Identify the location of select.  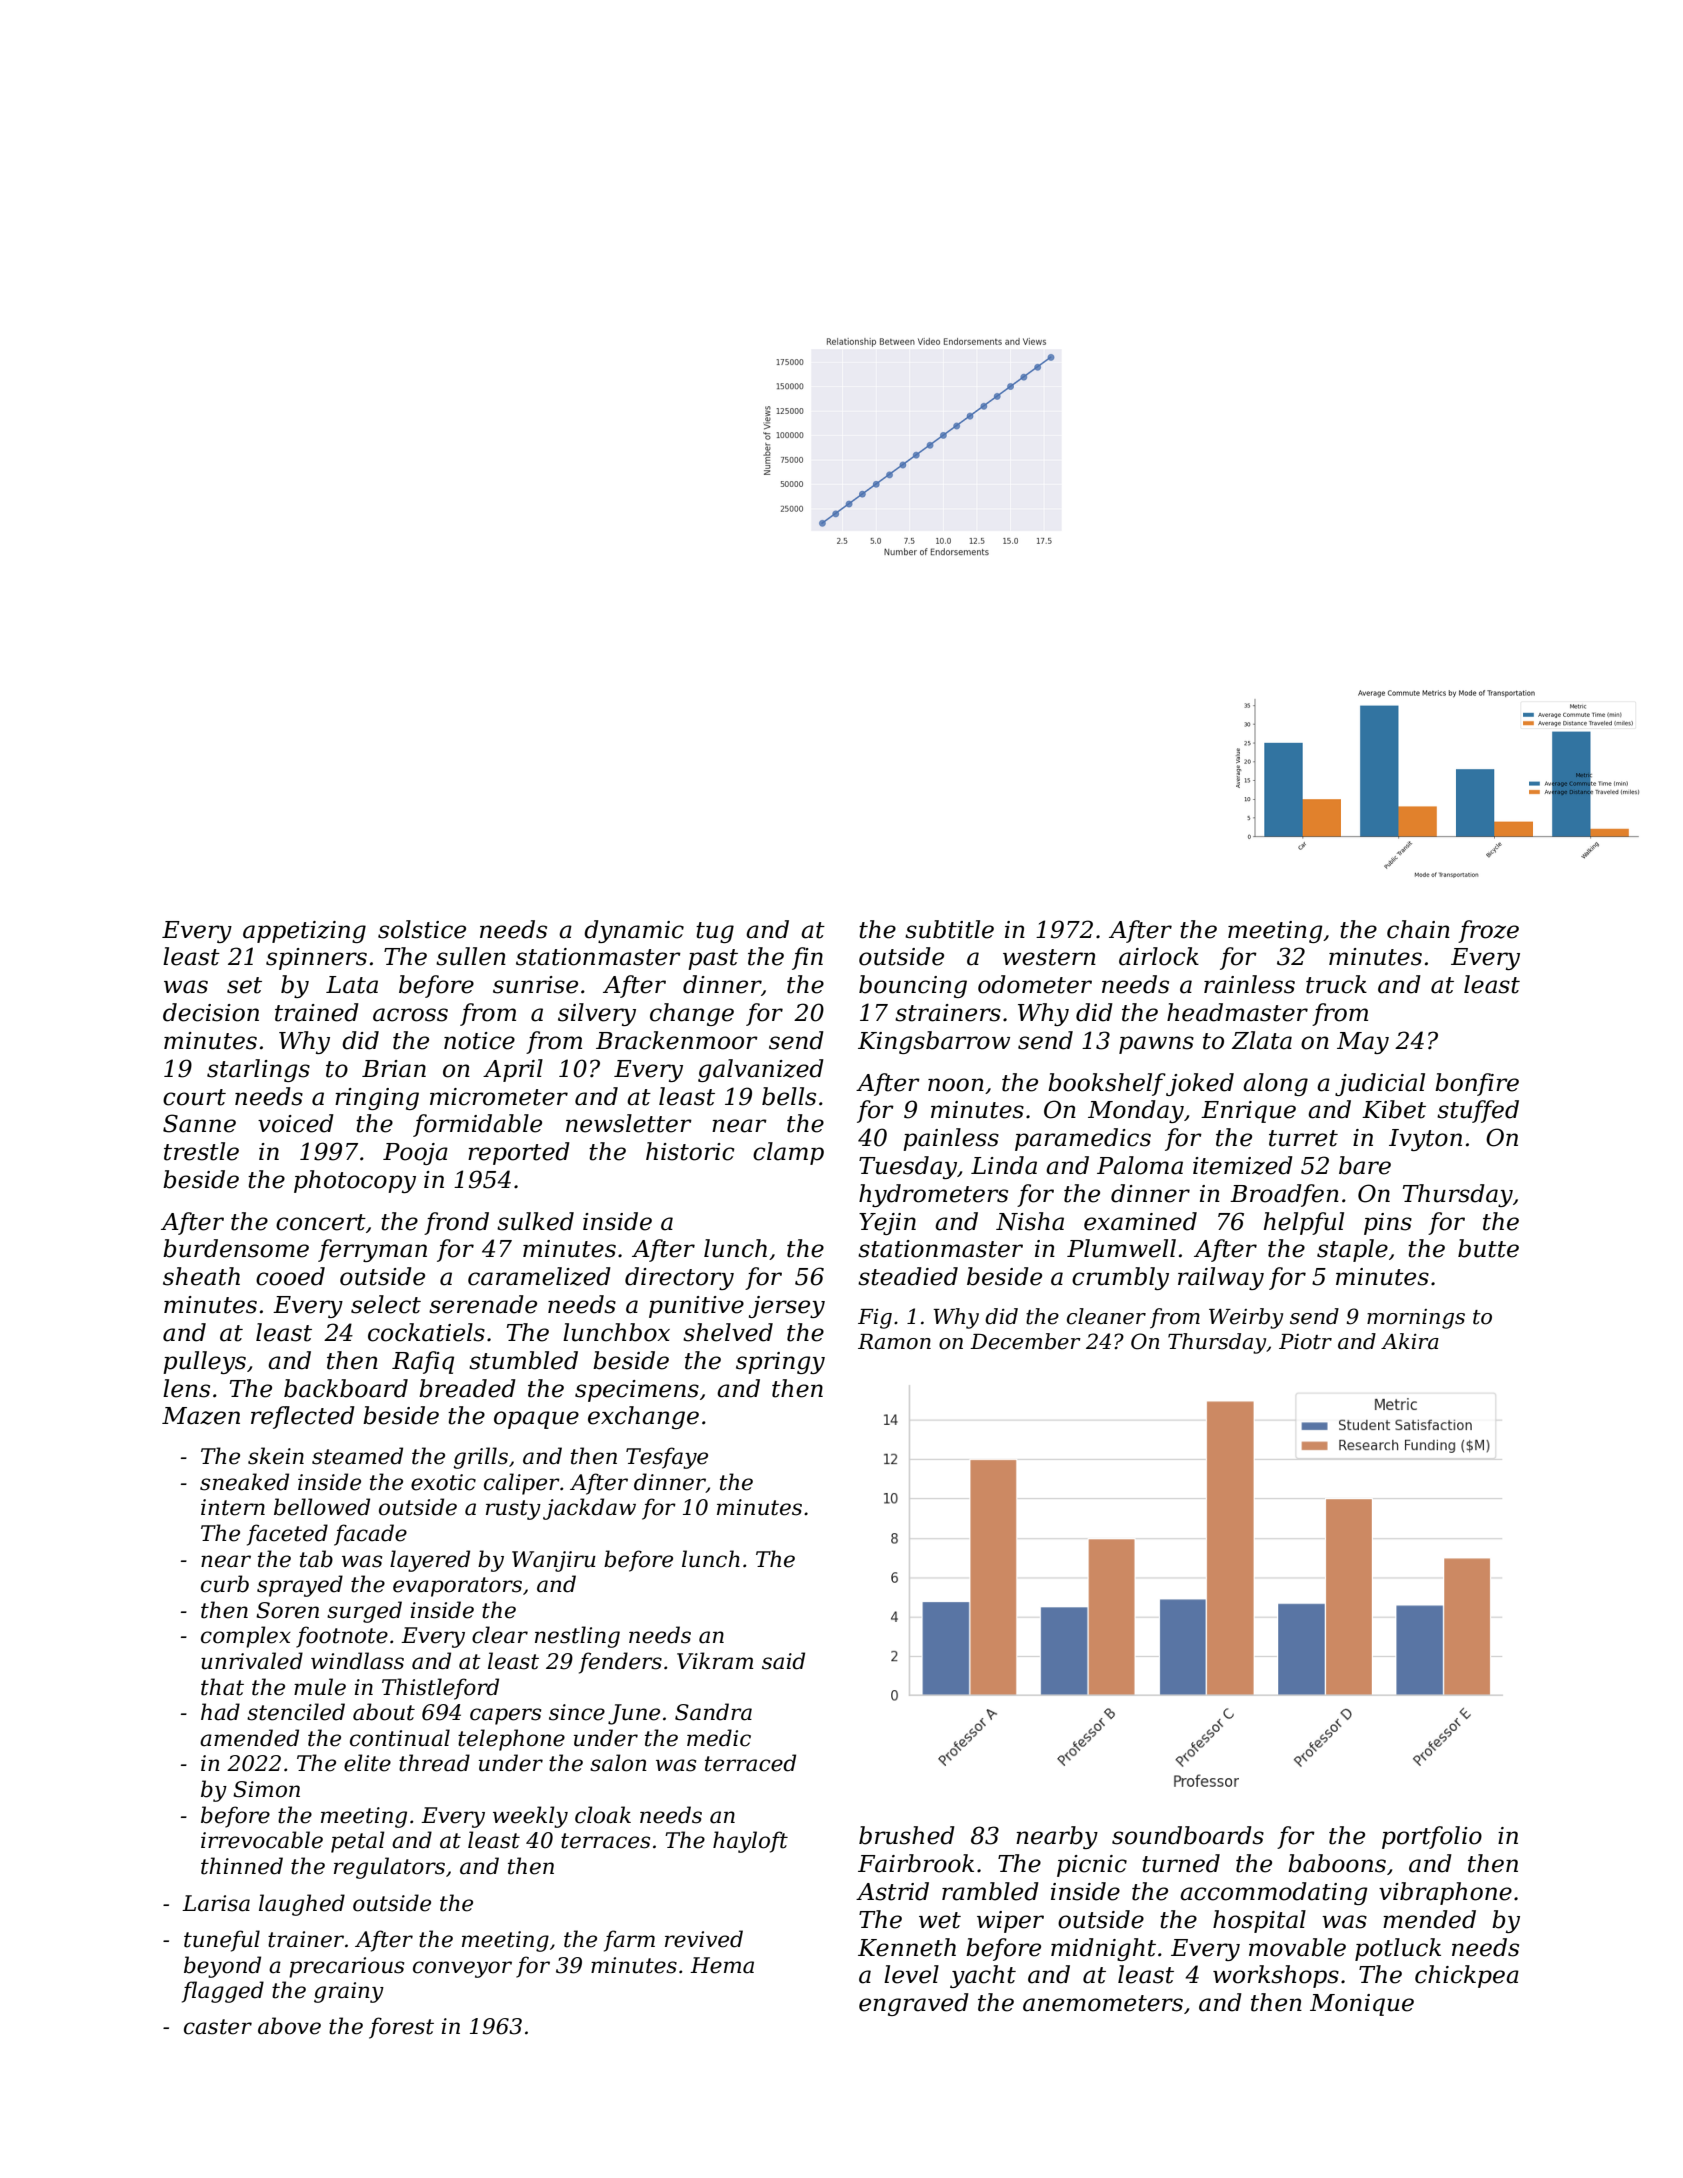
(386, 1304).
